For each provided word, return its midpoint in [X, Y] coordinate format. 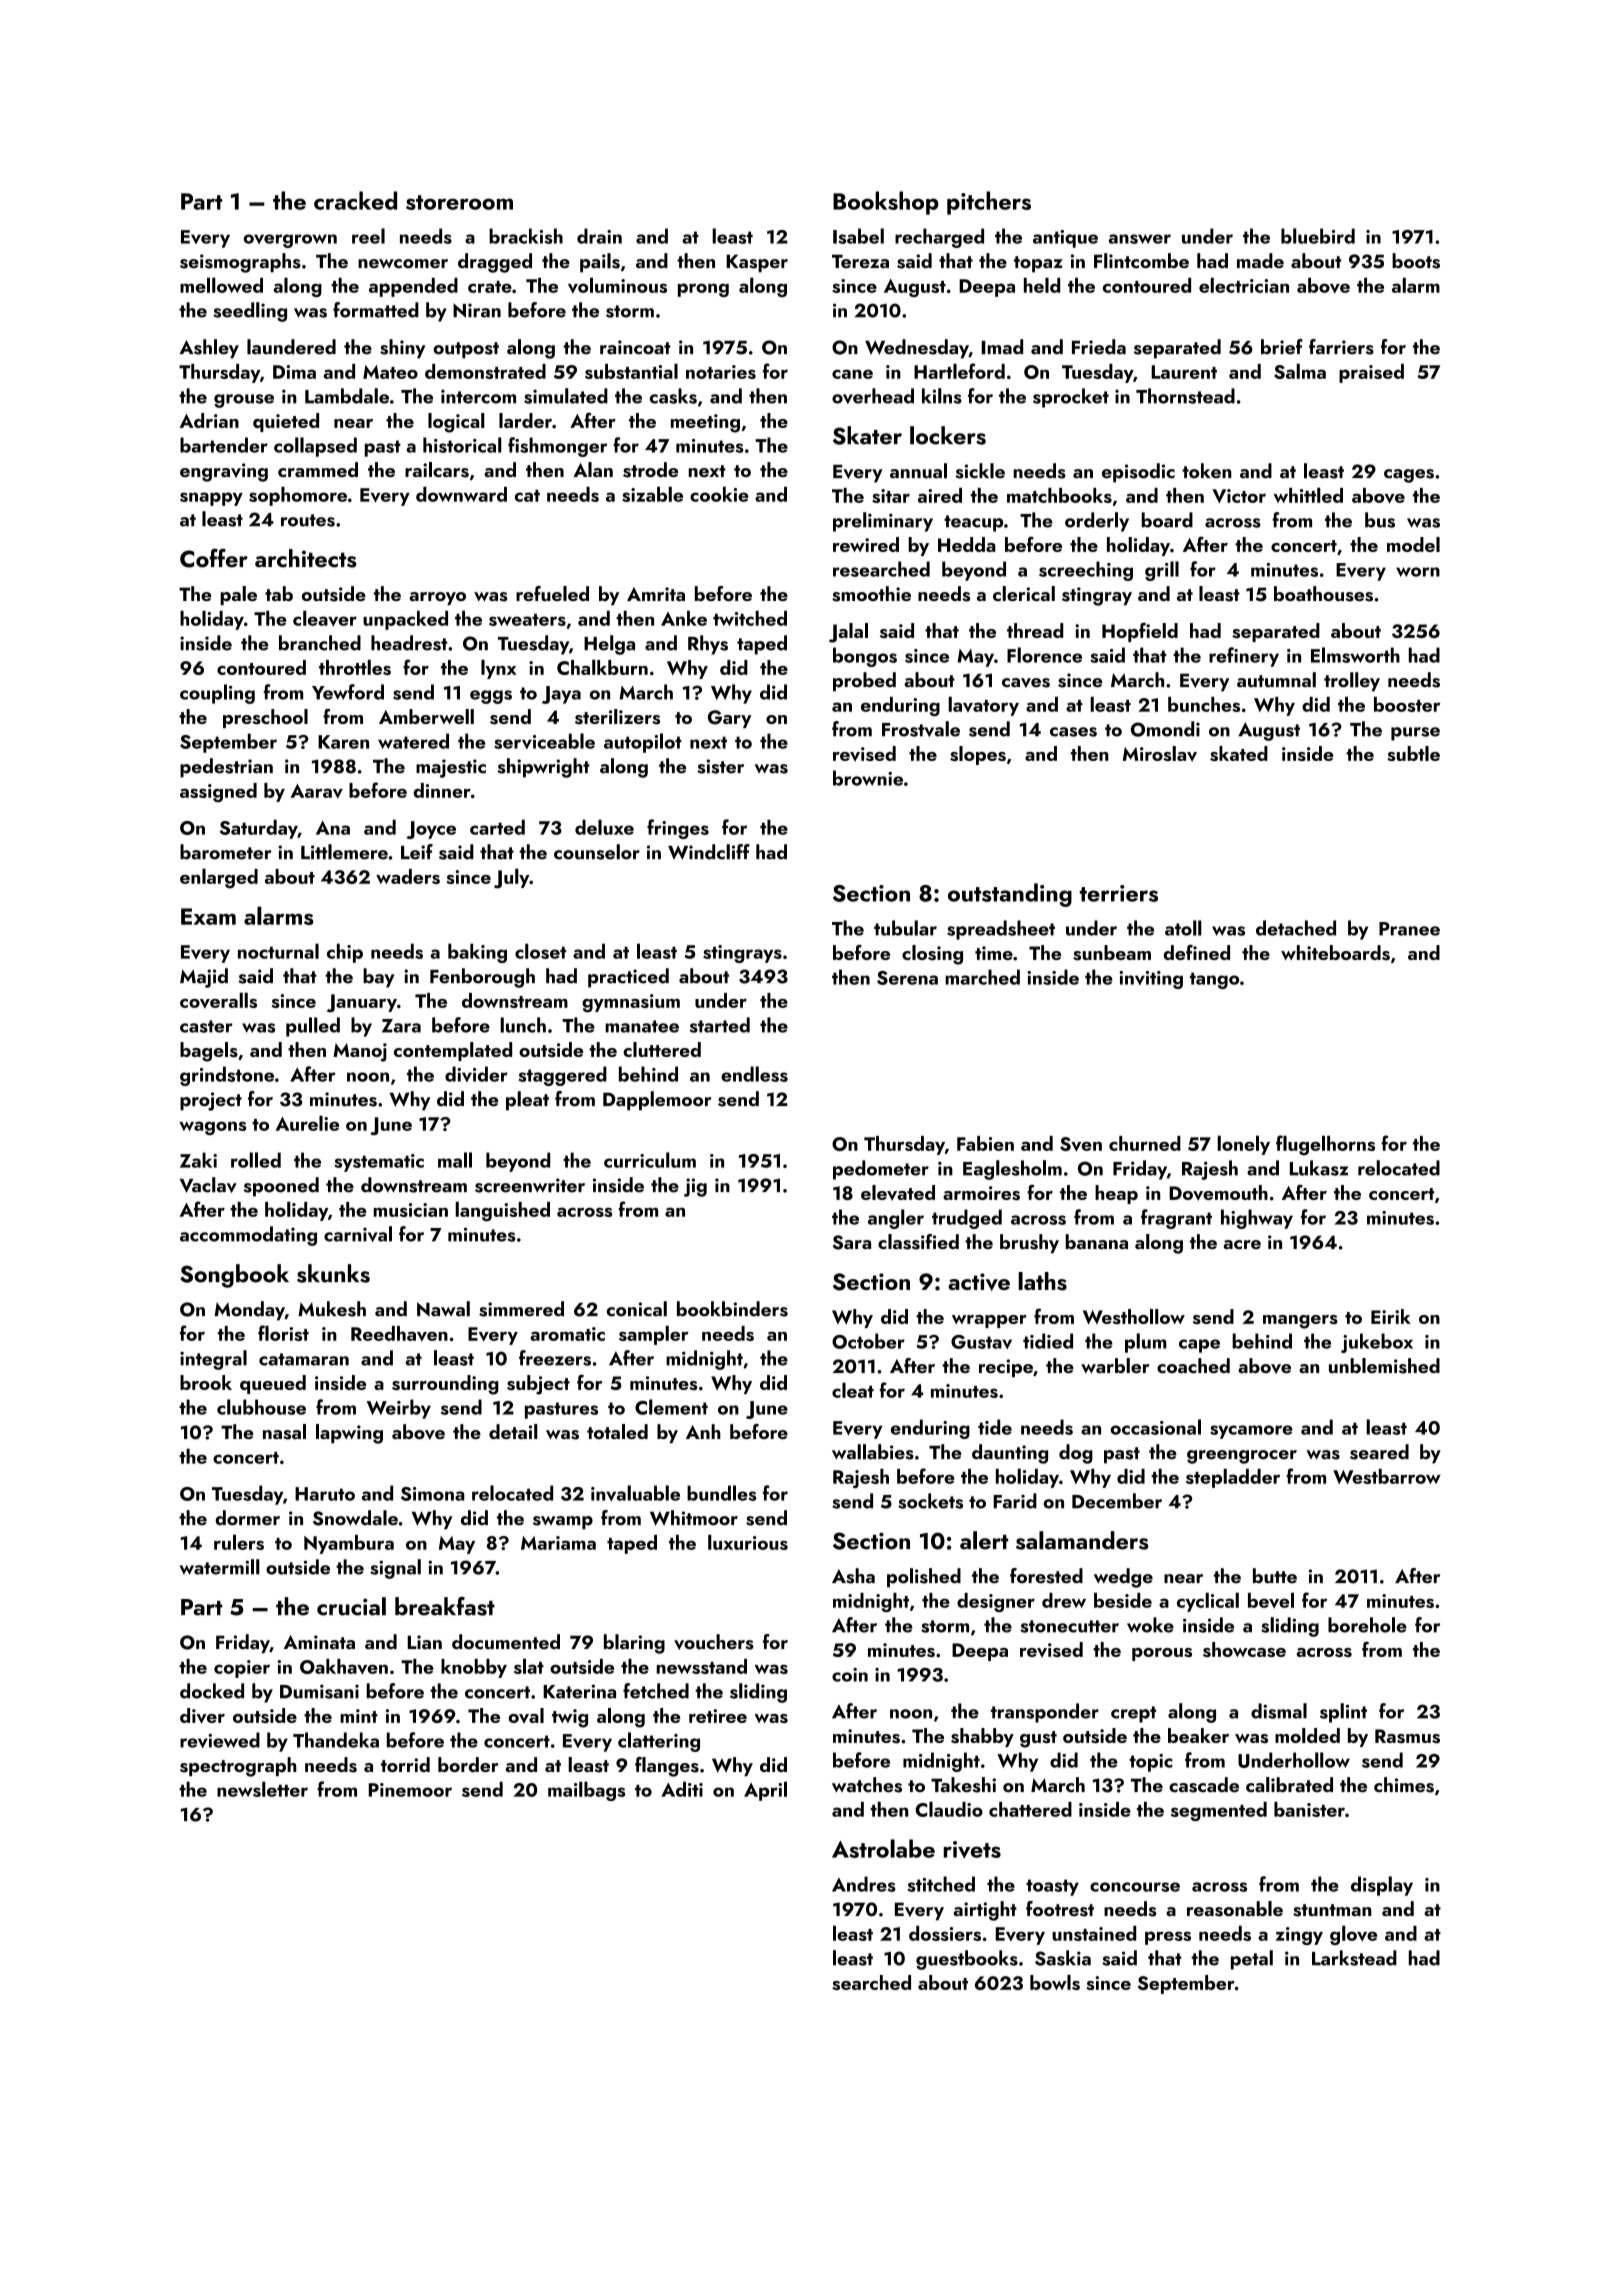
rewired [866, 544]
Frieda [1099, 347]
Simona [433, 1494]
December [1117, 1501]
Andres [864, 1884]
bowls [1055, 1982]
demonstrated [485, 371]
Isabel [858, 236]
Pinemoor [410, 1790]
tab [279, 593]
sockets [930, 1501]
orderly [1097, 522]
